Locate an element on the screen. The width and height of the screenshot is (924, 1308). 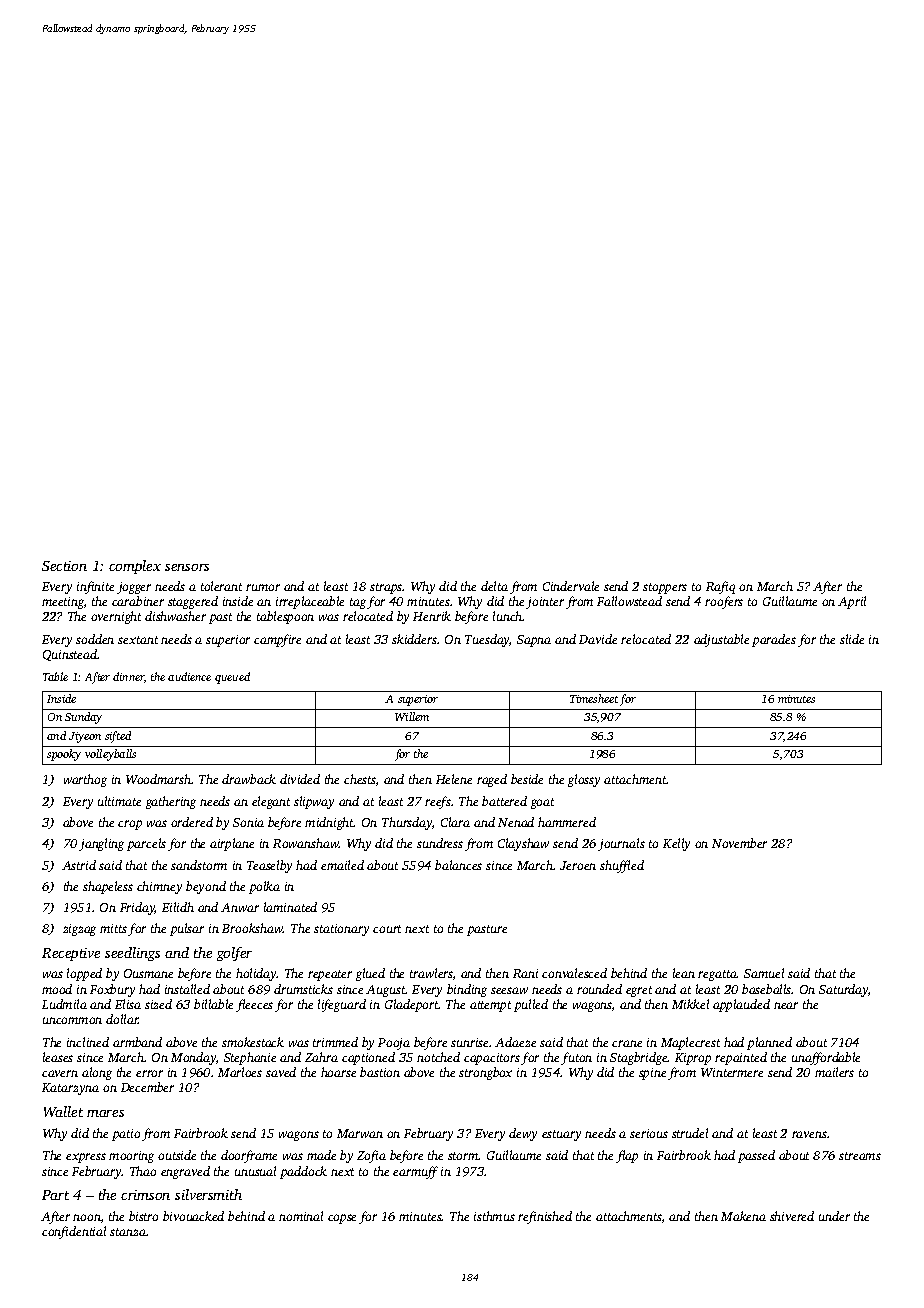
stanza is located at coordinates (128, 1232).
